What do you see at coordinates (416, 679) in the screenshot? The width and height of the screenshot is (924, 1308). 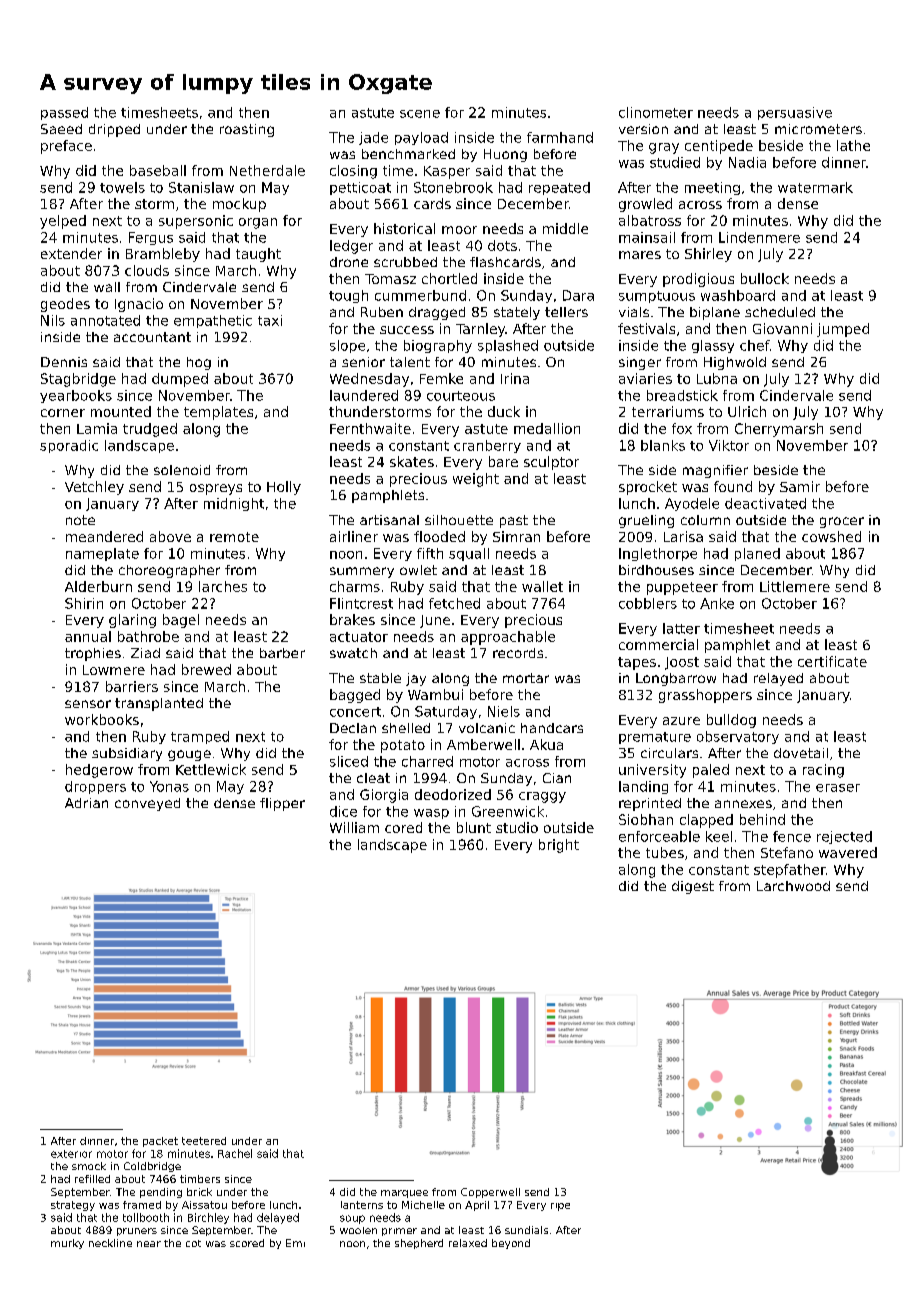 I see `jay` at bounding box center [416, 679].
